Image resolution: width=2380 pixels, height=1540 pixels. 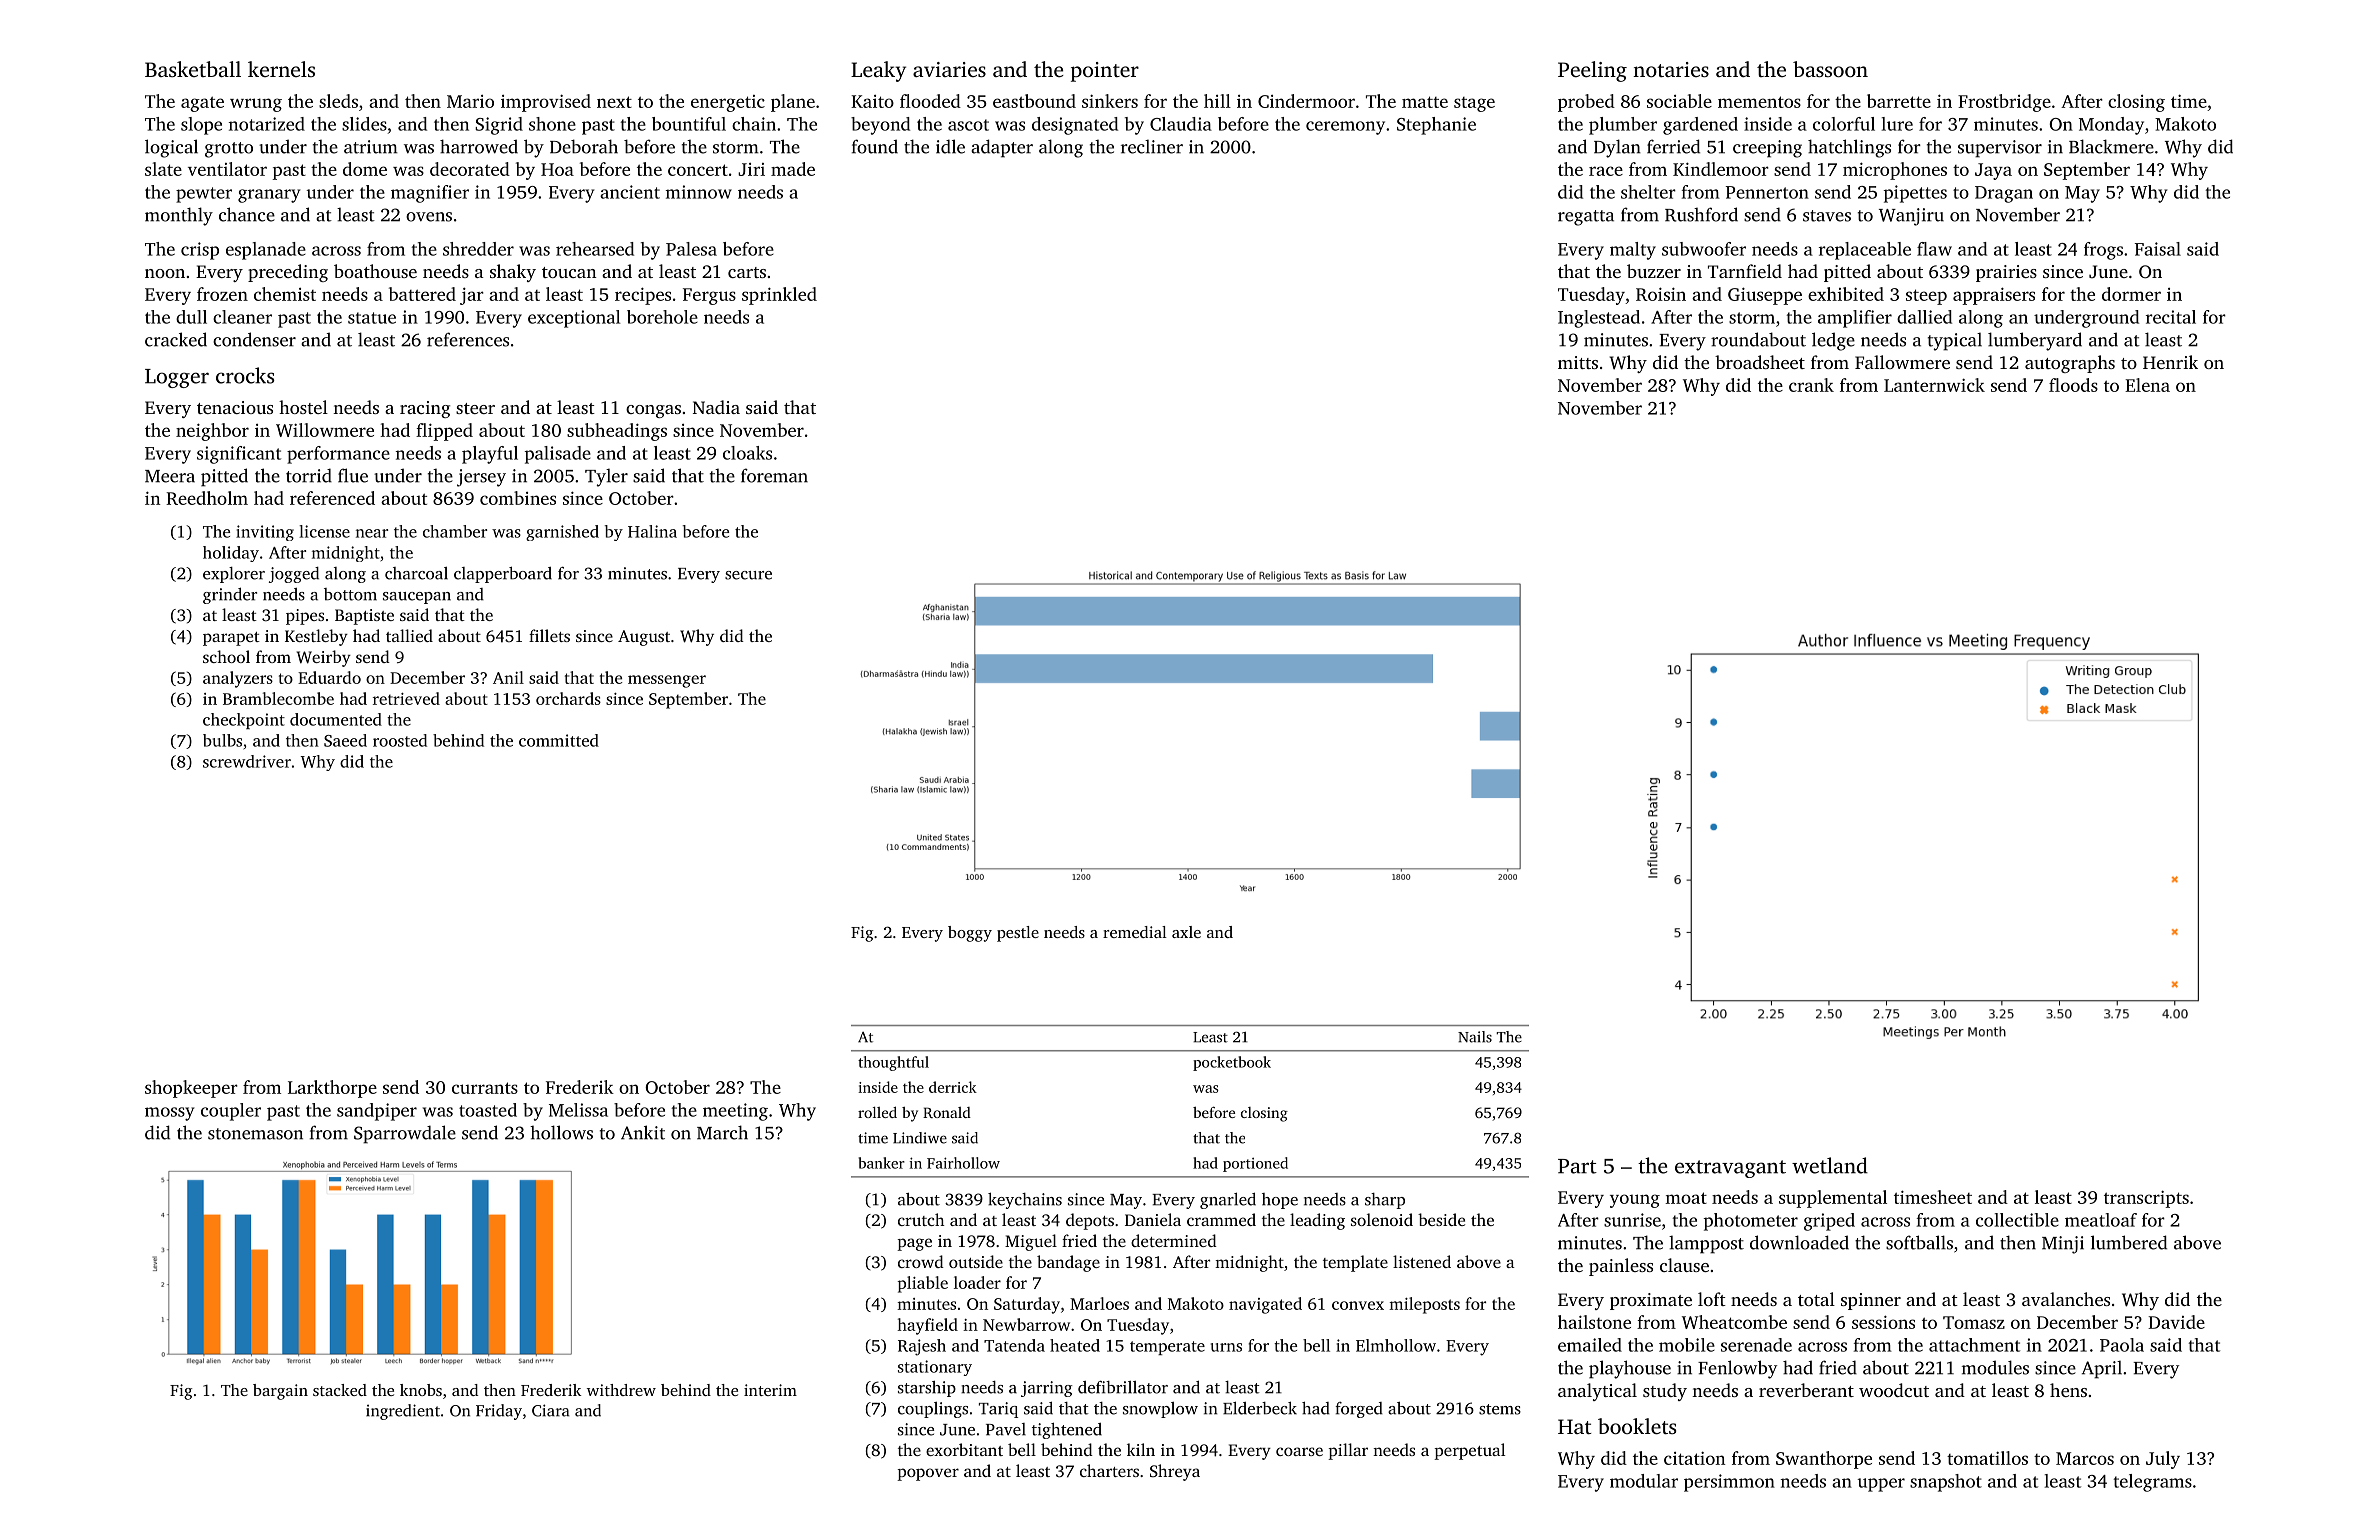 I want to click on pointer, so click(x=1105, y=72).
